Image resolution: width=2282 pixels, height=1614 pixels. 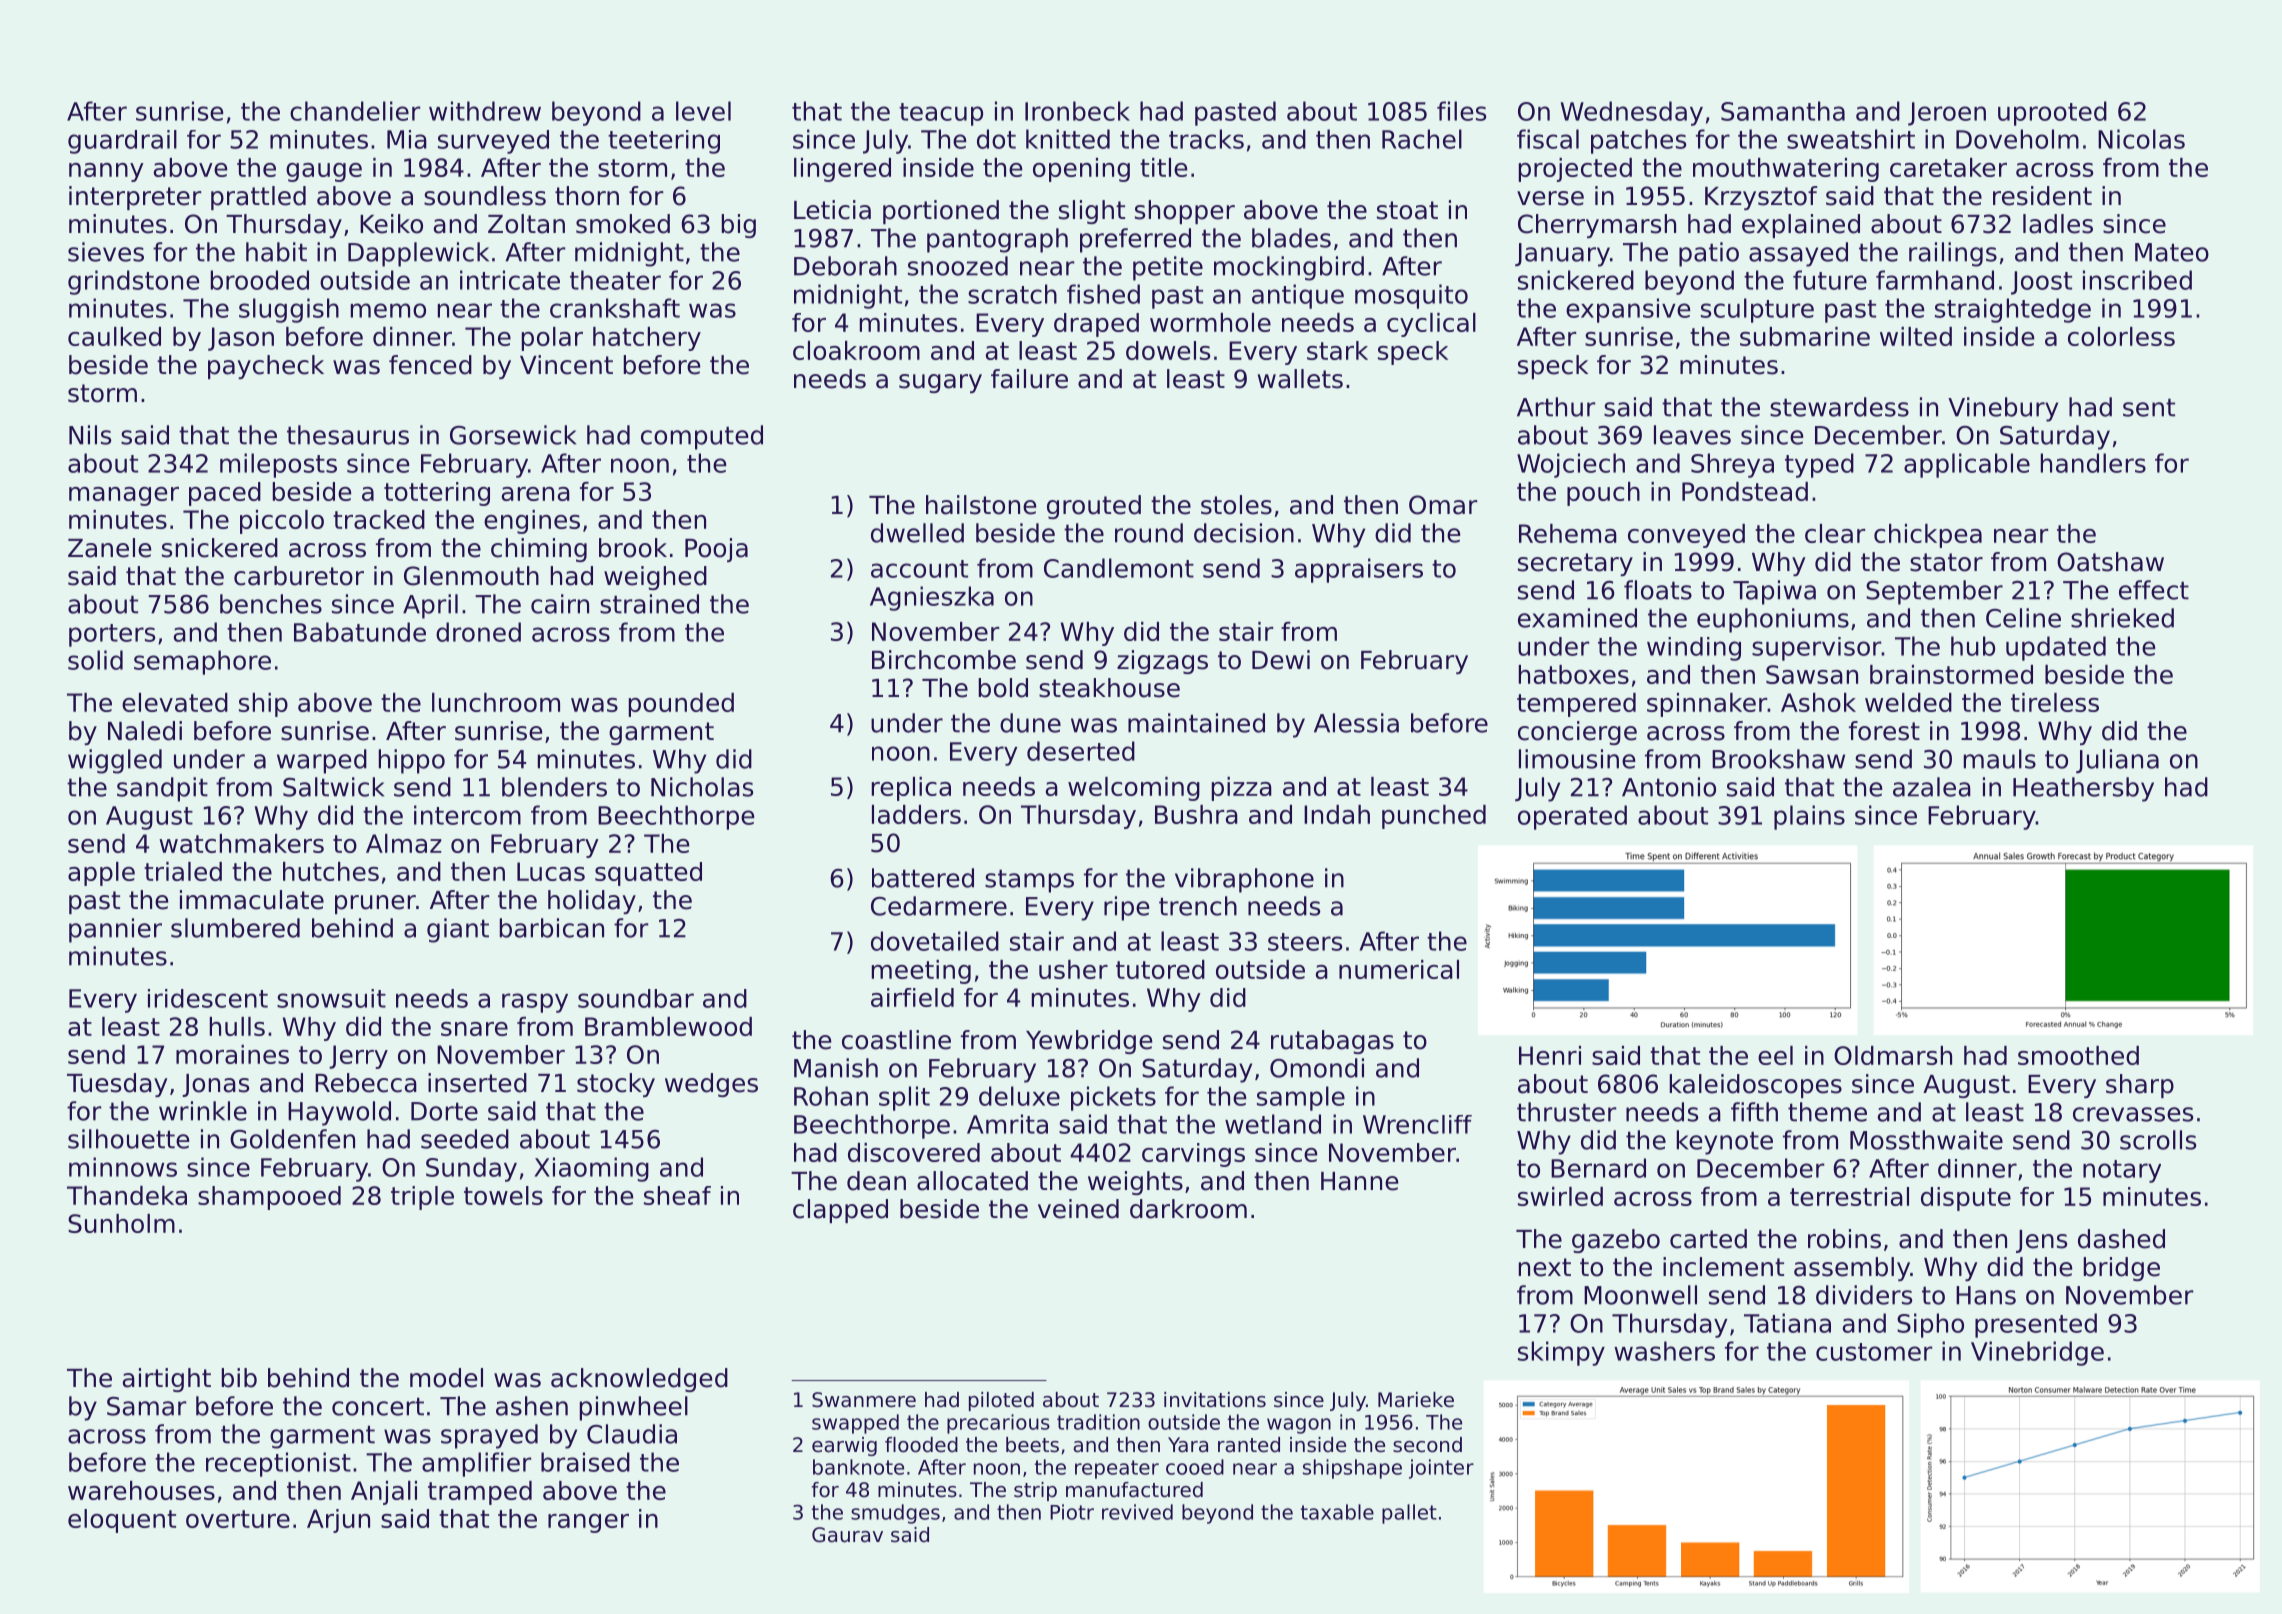 What do you see at coordinates (477, 1083) in the screenshot?
I see `inserted` at bounding box center [477, 1083].
